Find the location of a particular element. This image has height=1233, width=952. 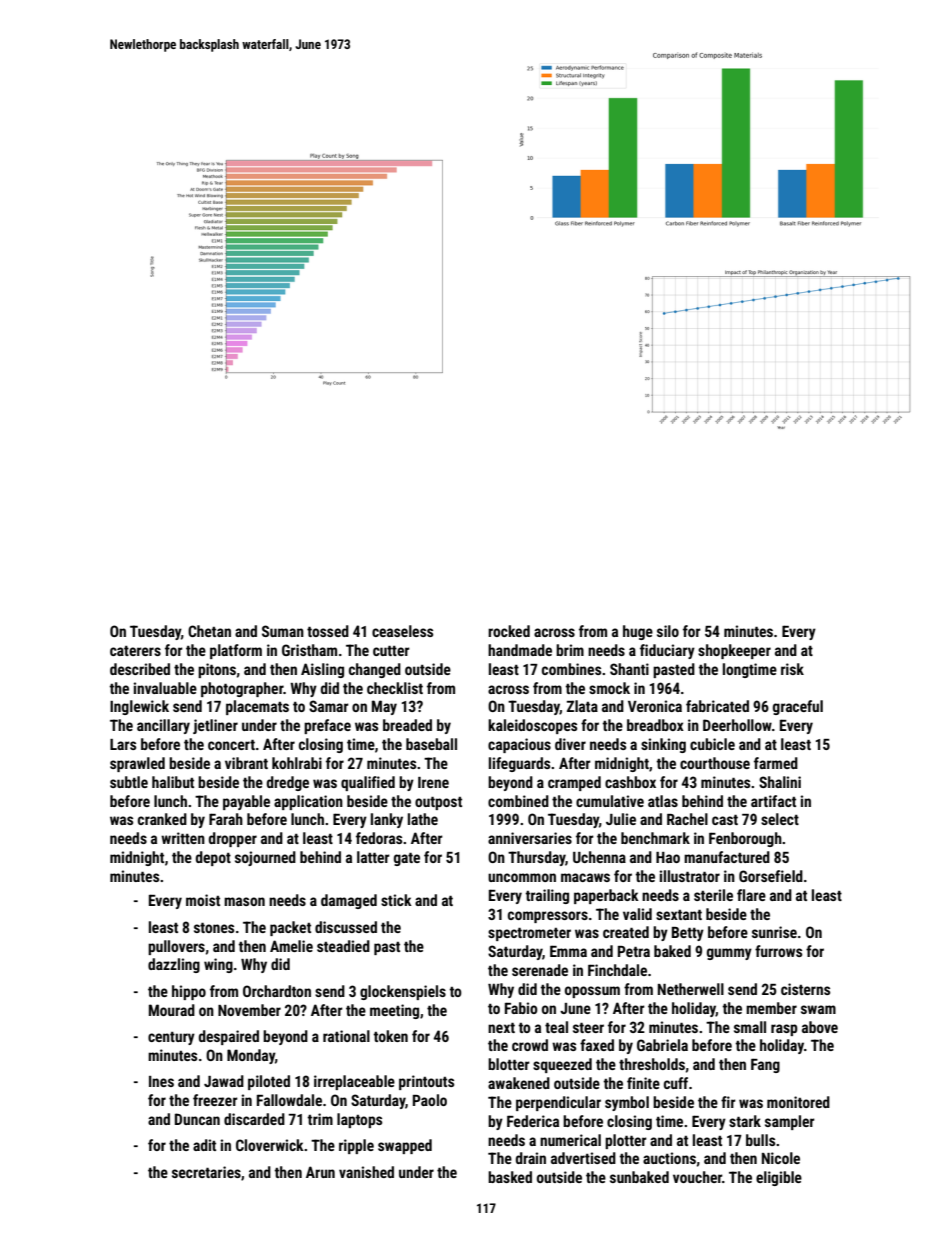

spectrometer is located at coordinates (529, 934).
